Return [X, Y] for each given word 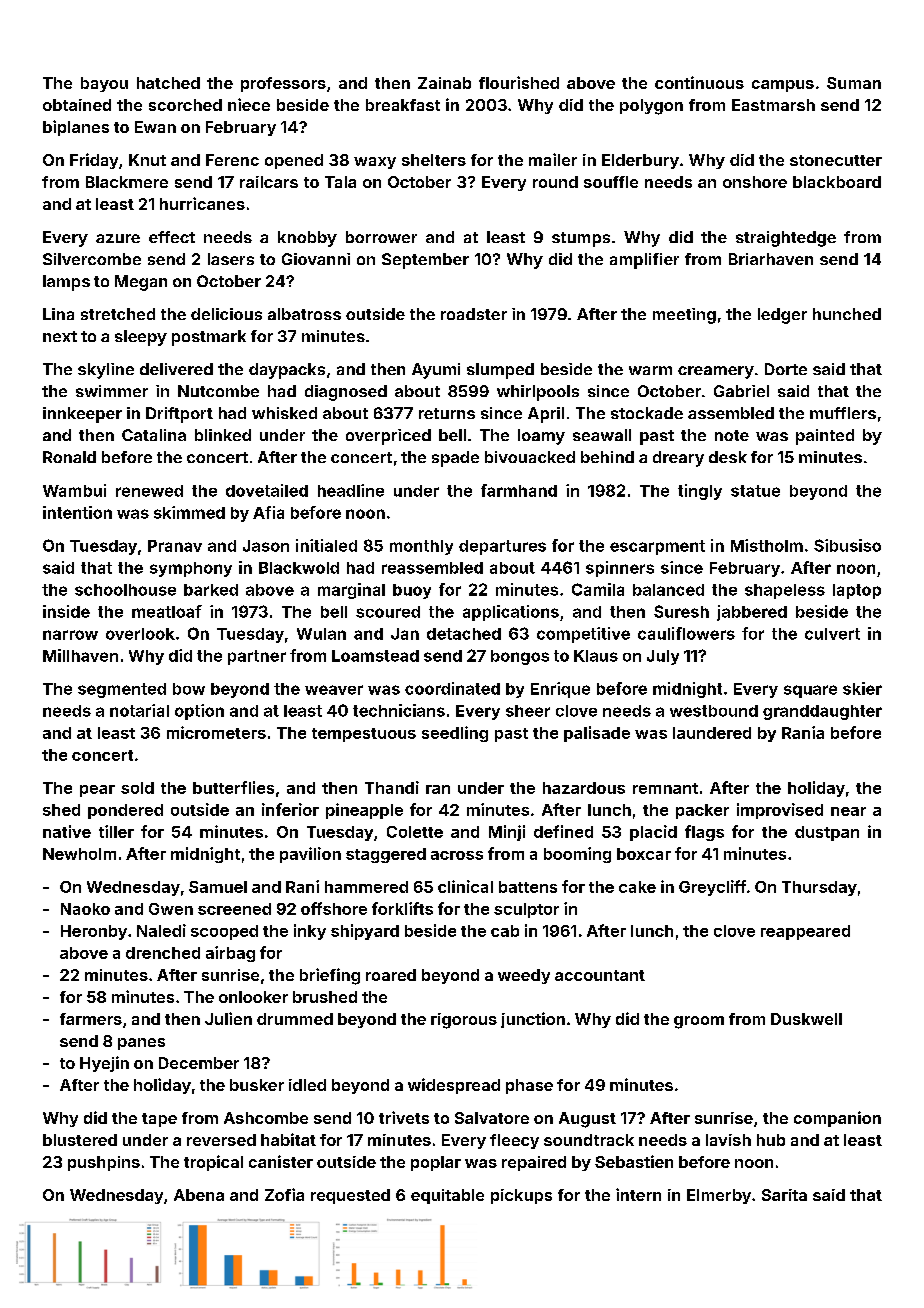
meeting [684, 316]
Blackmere [127, 182]
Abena [199, 1195]
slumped [500, 371]
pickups [521, 1196]
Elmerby [719, 1196]
